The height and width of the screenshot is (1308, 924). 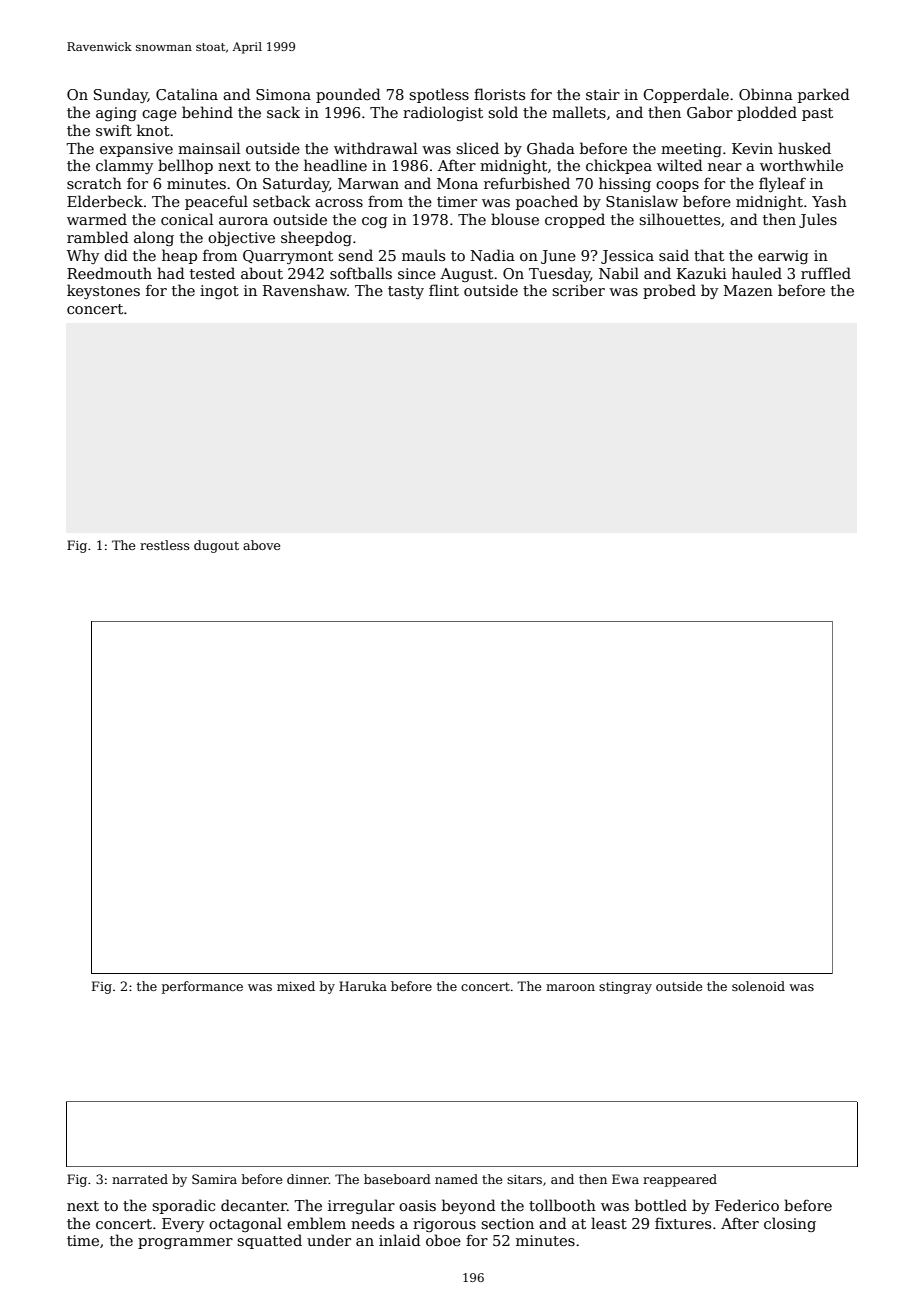 What do you see at coordinates (202, 987) in the screenshot?
I see `performance` at bounding box center [202, 987].
